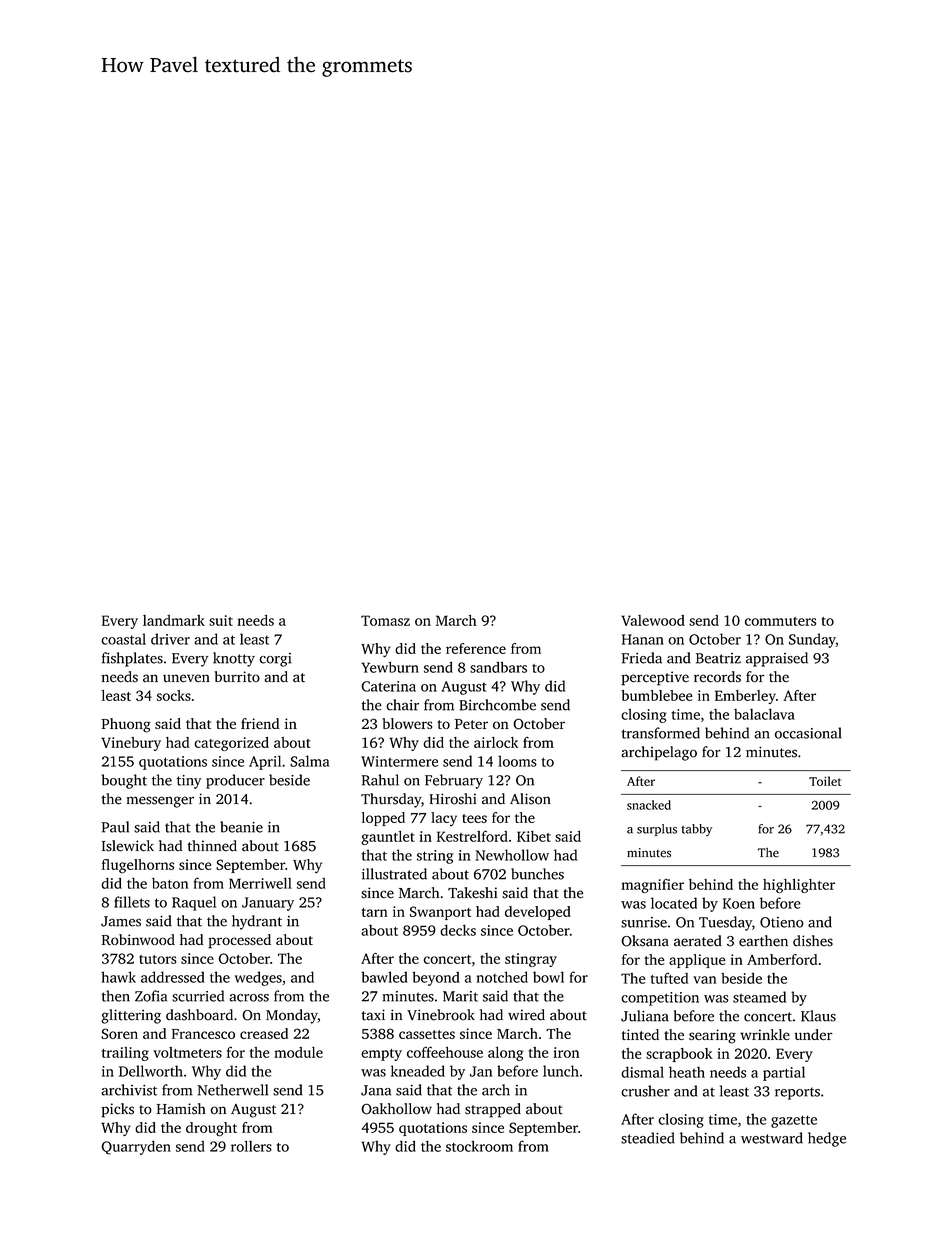  Describe the element at coordinates (813, 941) in the screenshot. I see `dishes` at that location.
